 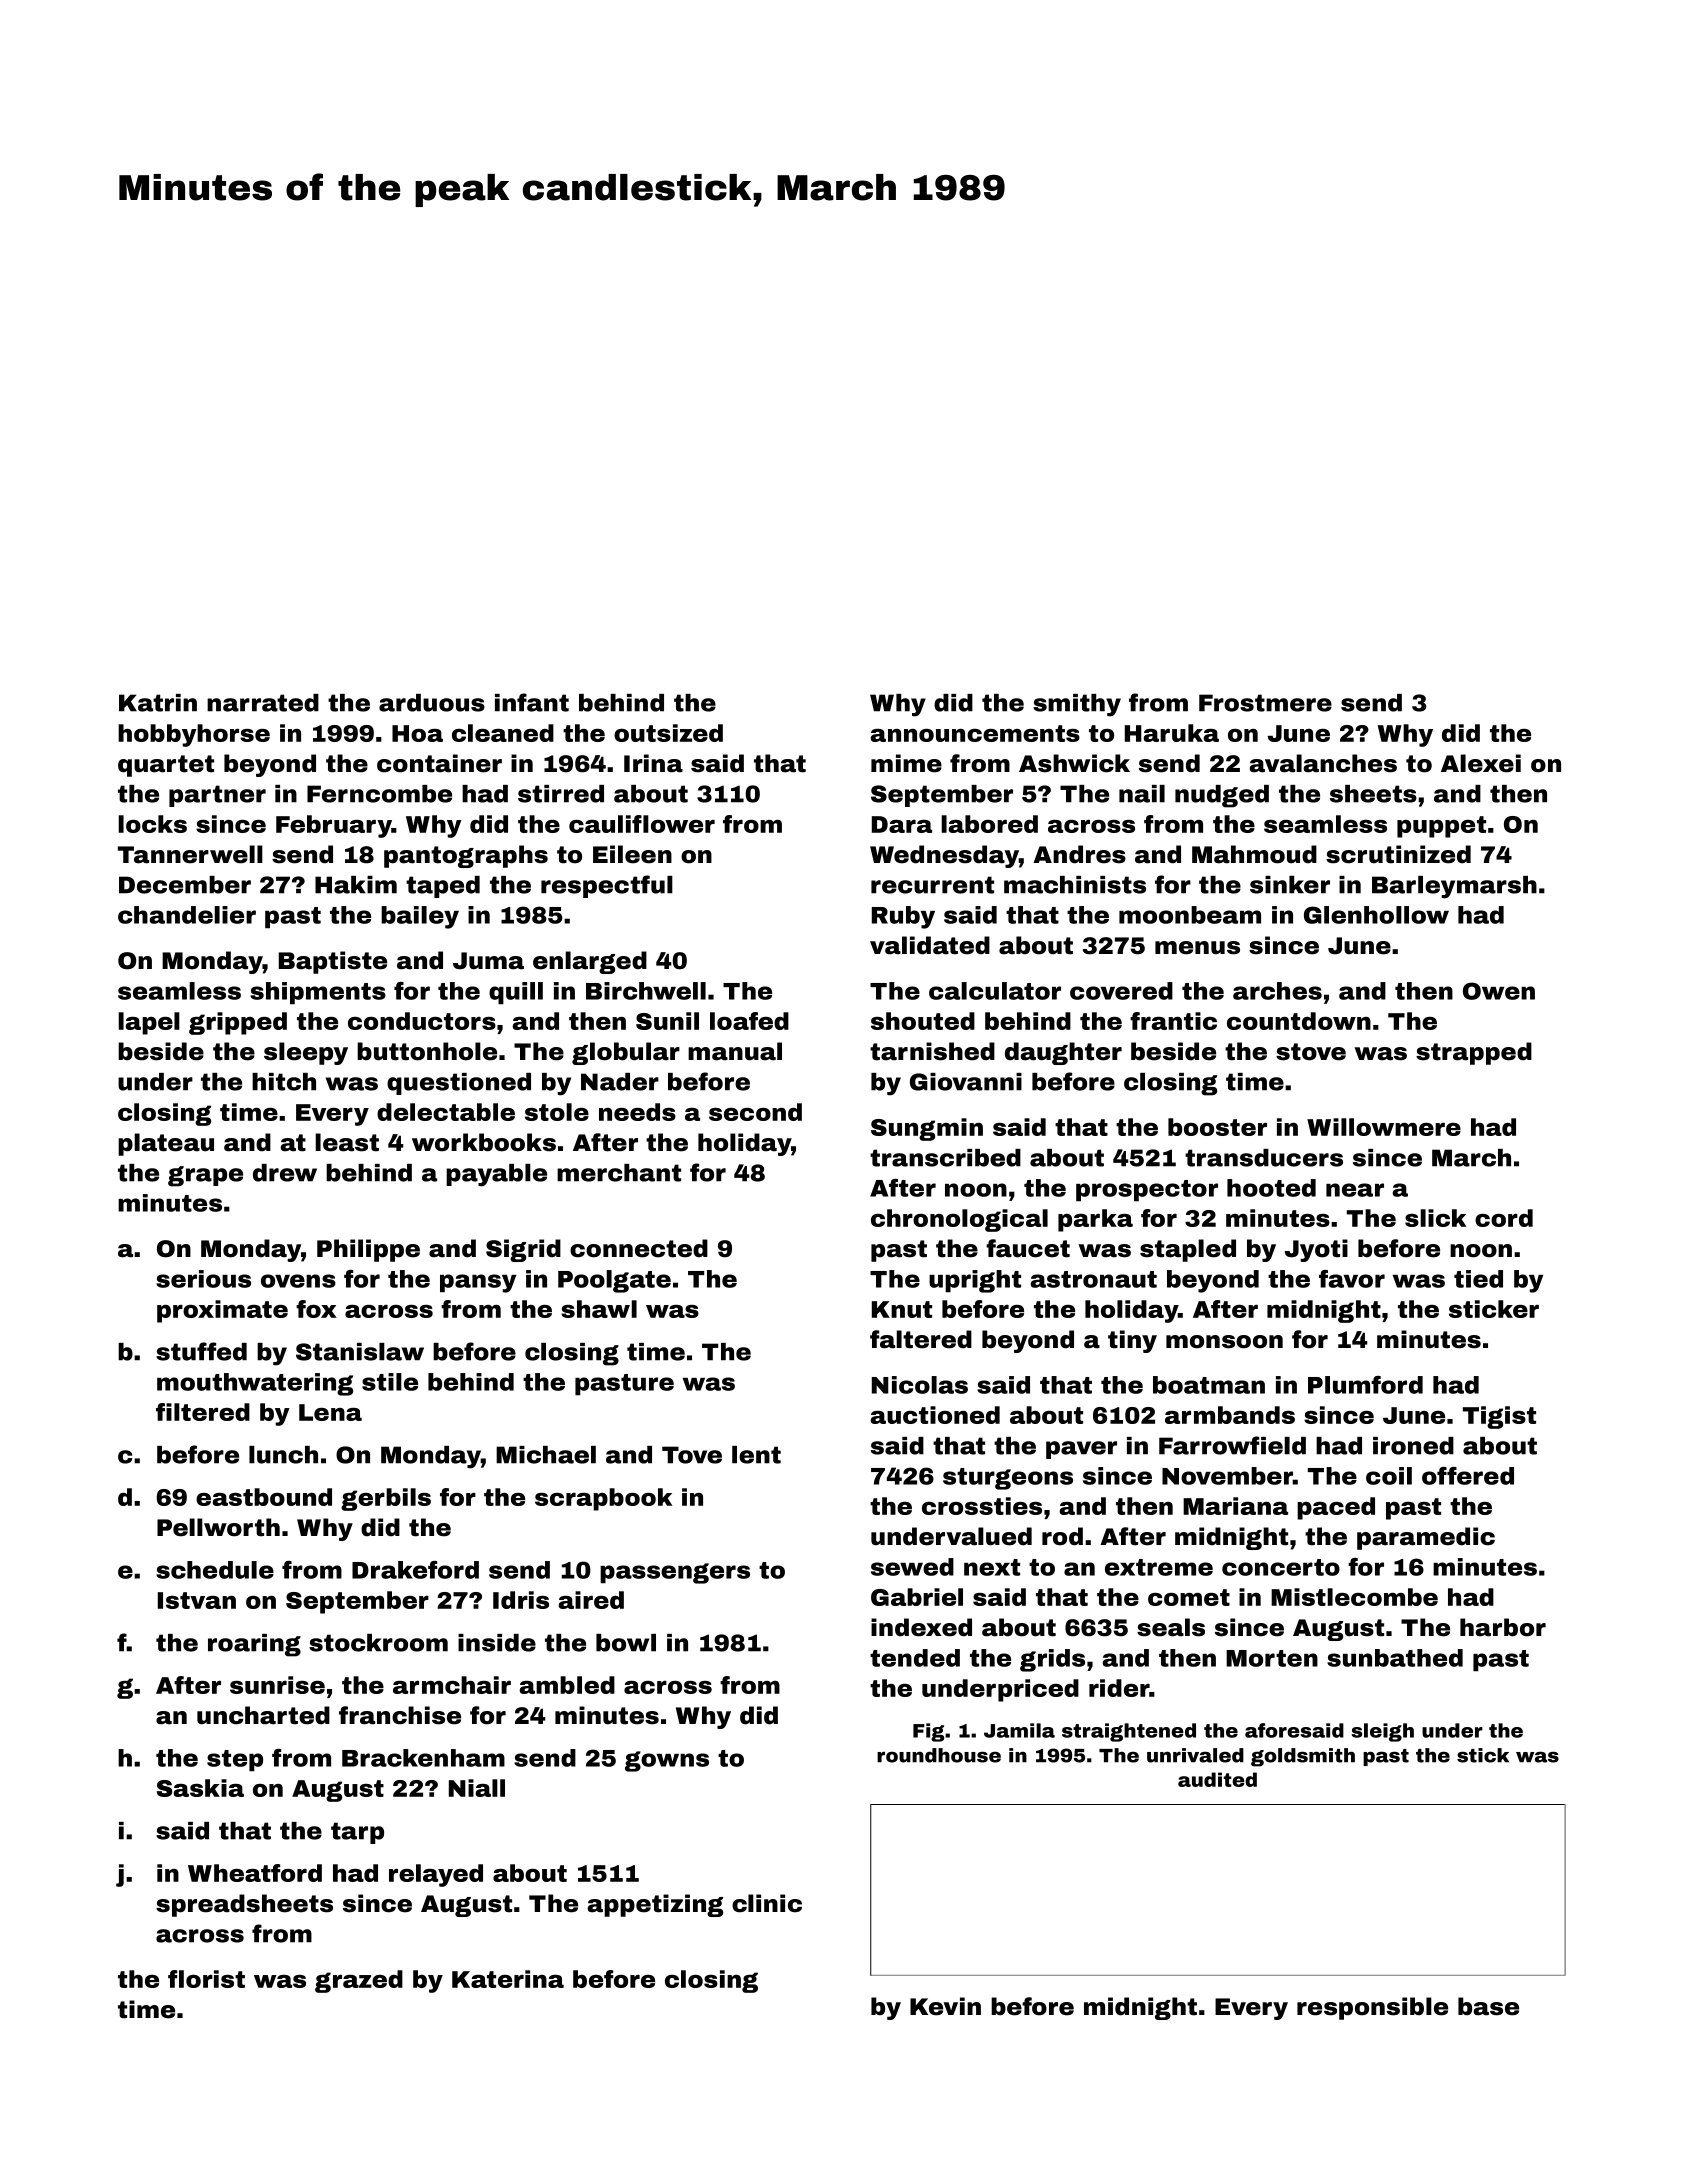 I want to click on Morten, so click(x=1272, y=1658).
